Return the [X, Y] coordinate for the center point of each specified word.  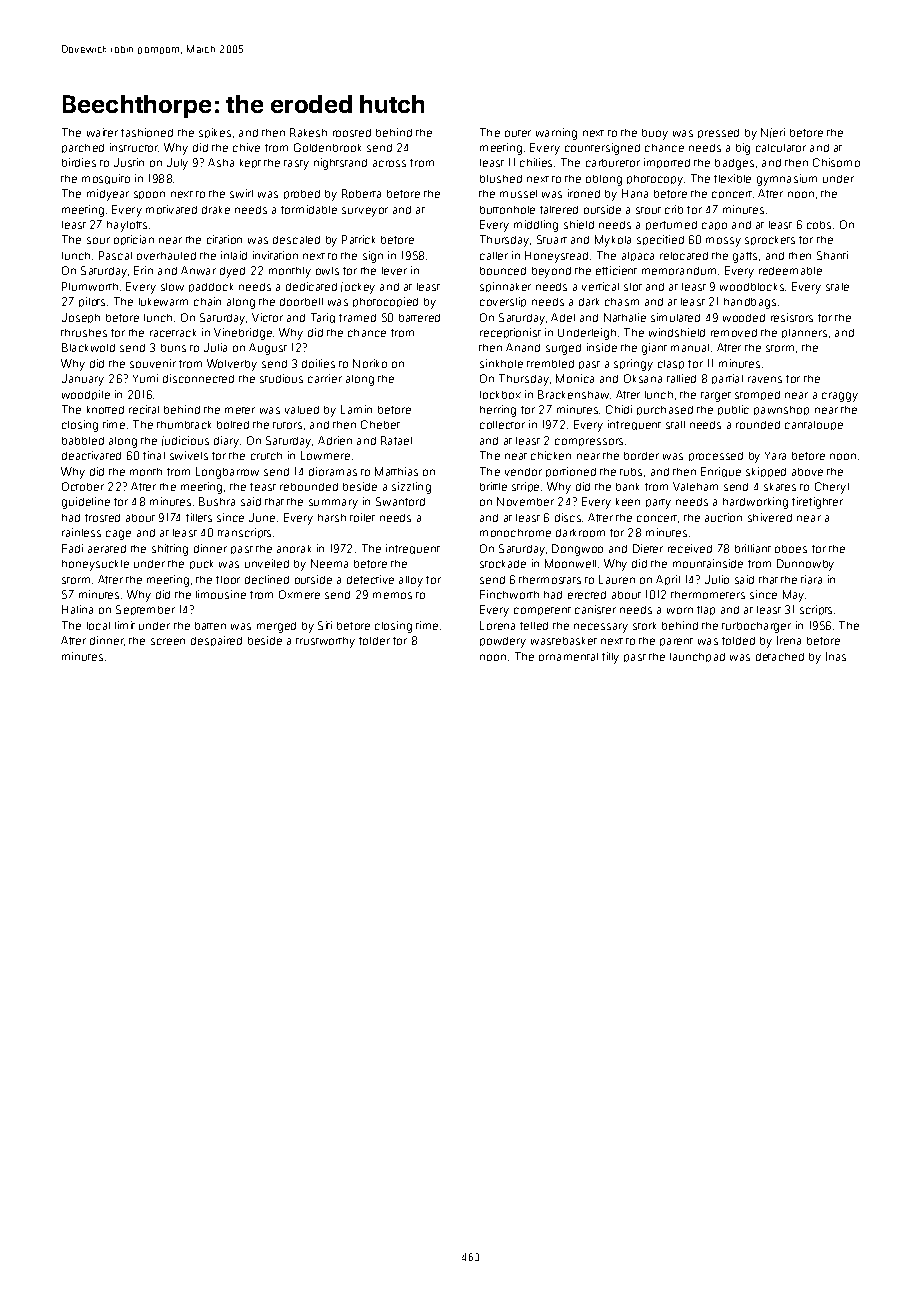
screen [168, 641]
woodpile [86, 395]
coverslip [503, 302]
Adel [563, 317]
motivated [171, 209]
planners [804, 333]
